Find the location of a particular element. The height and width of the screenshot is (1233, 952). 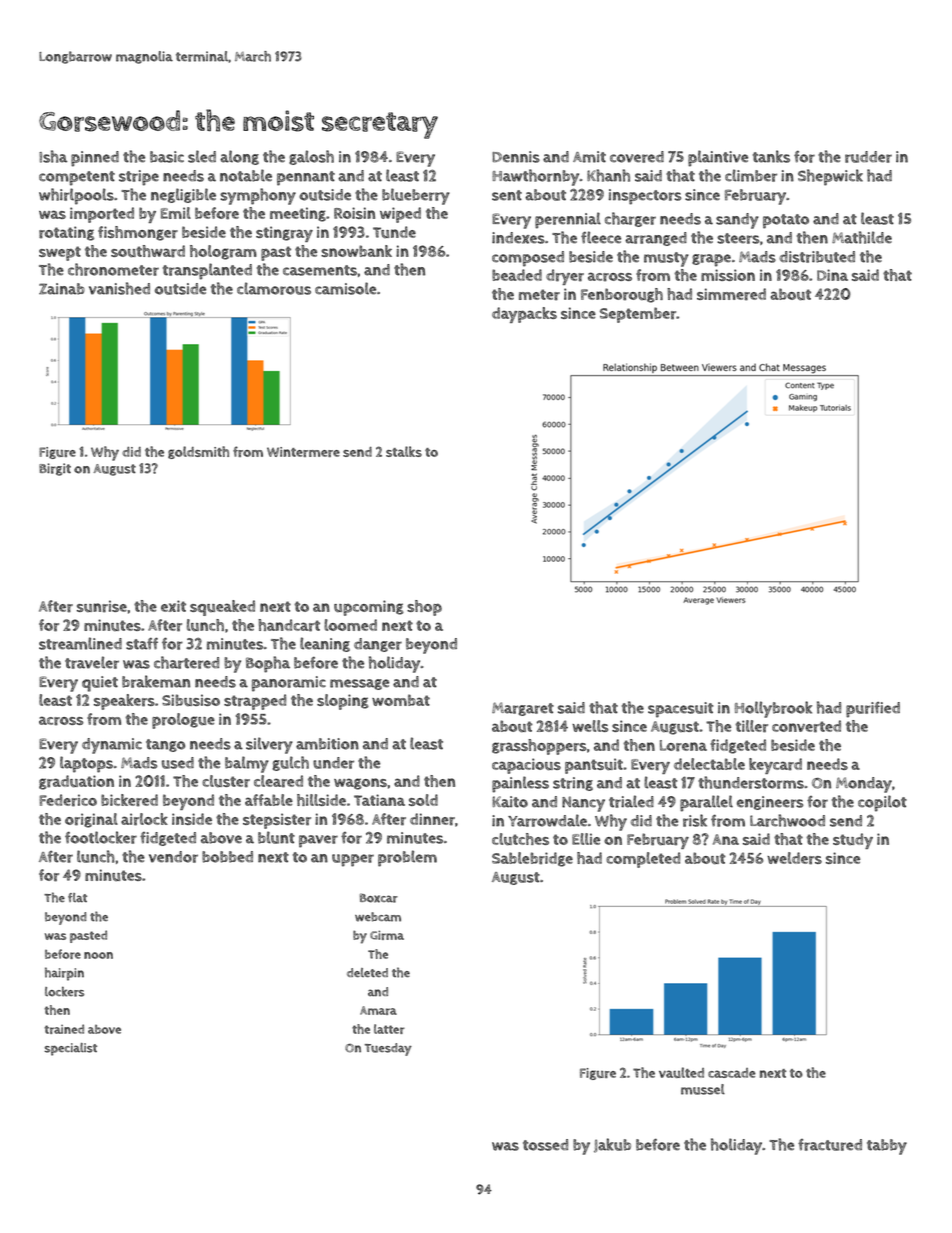

Hollybrook is located at coordinates (773, 709).
